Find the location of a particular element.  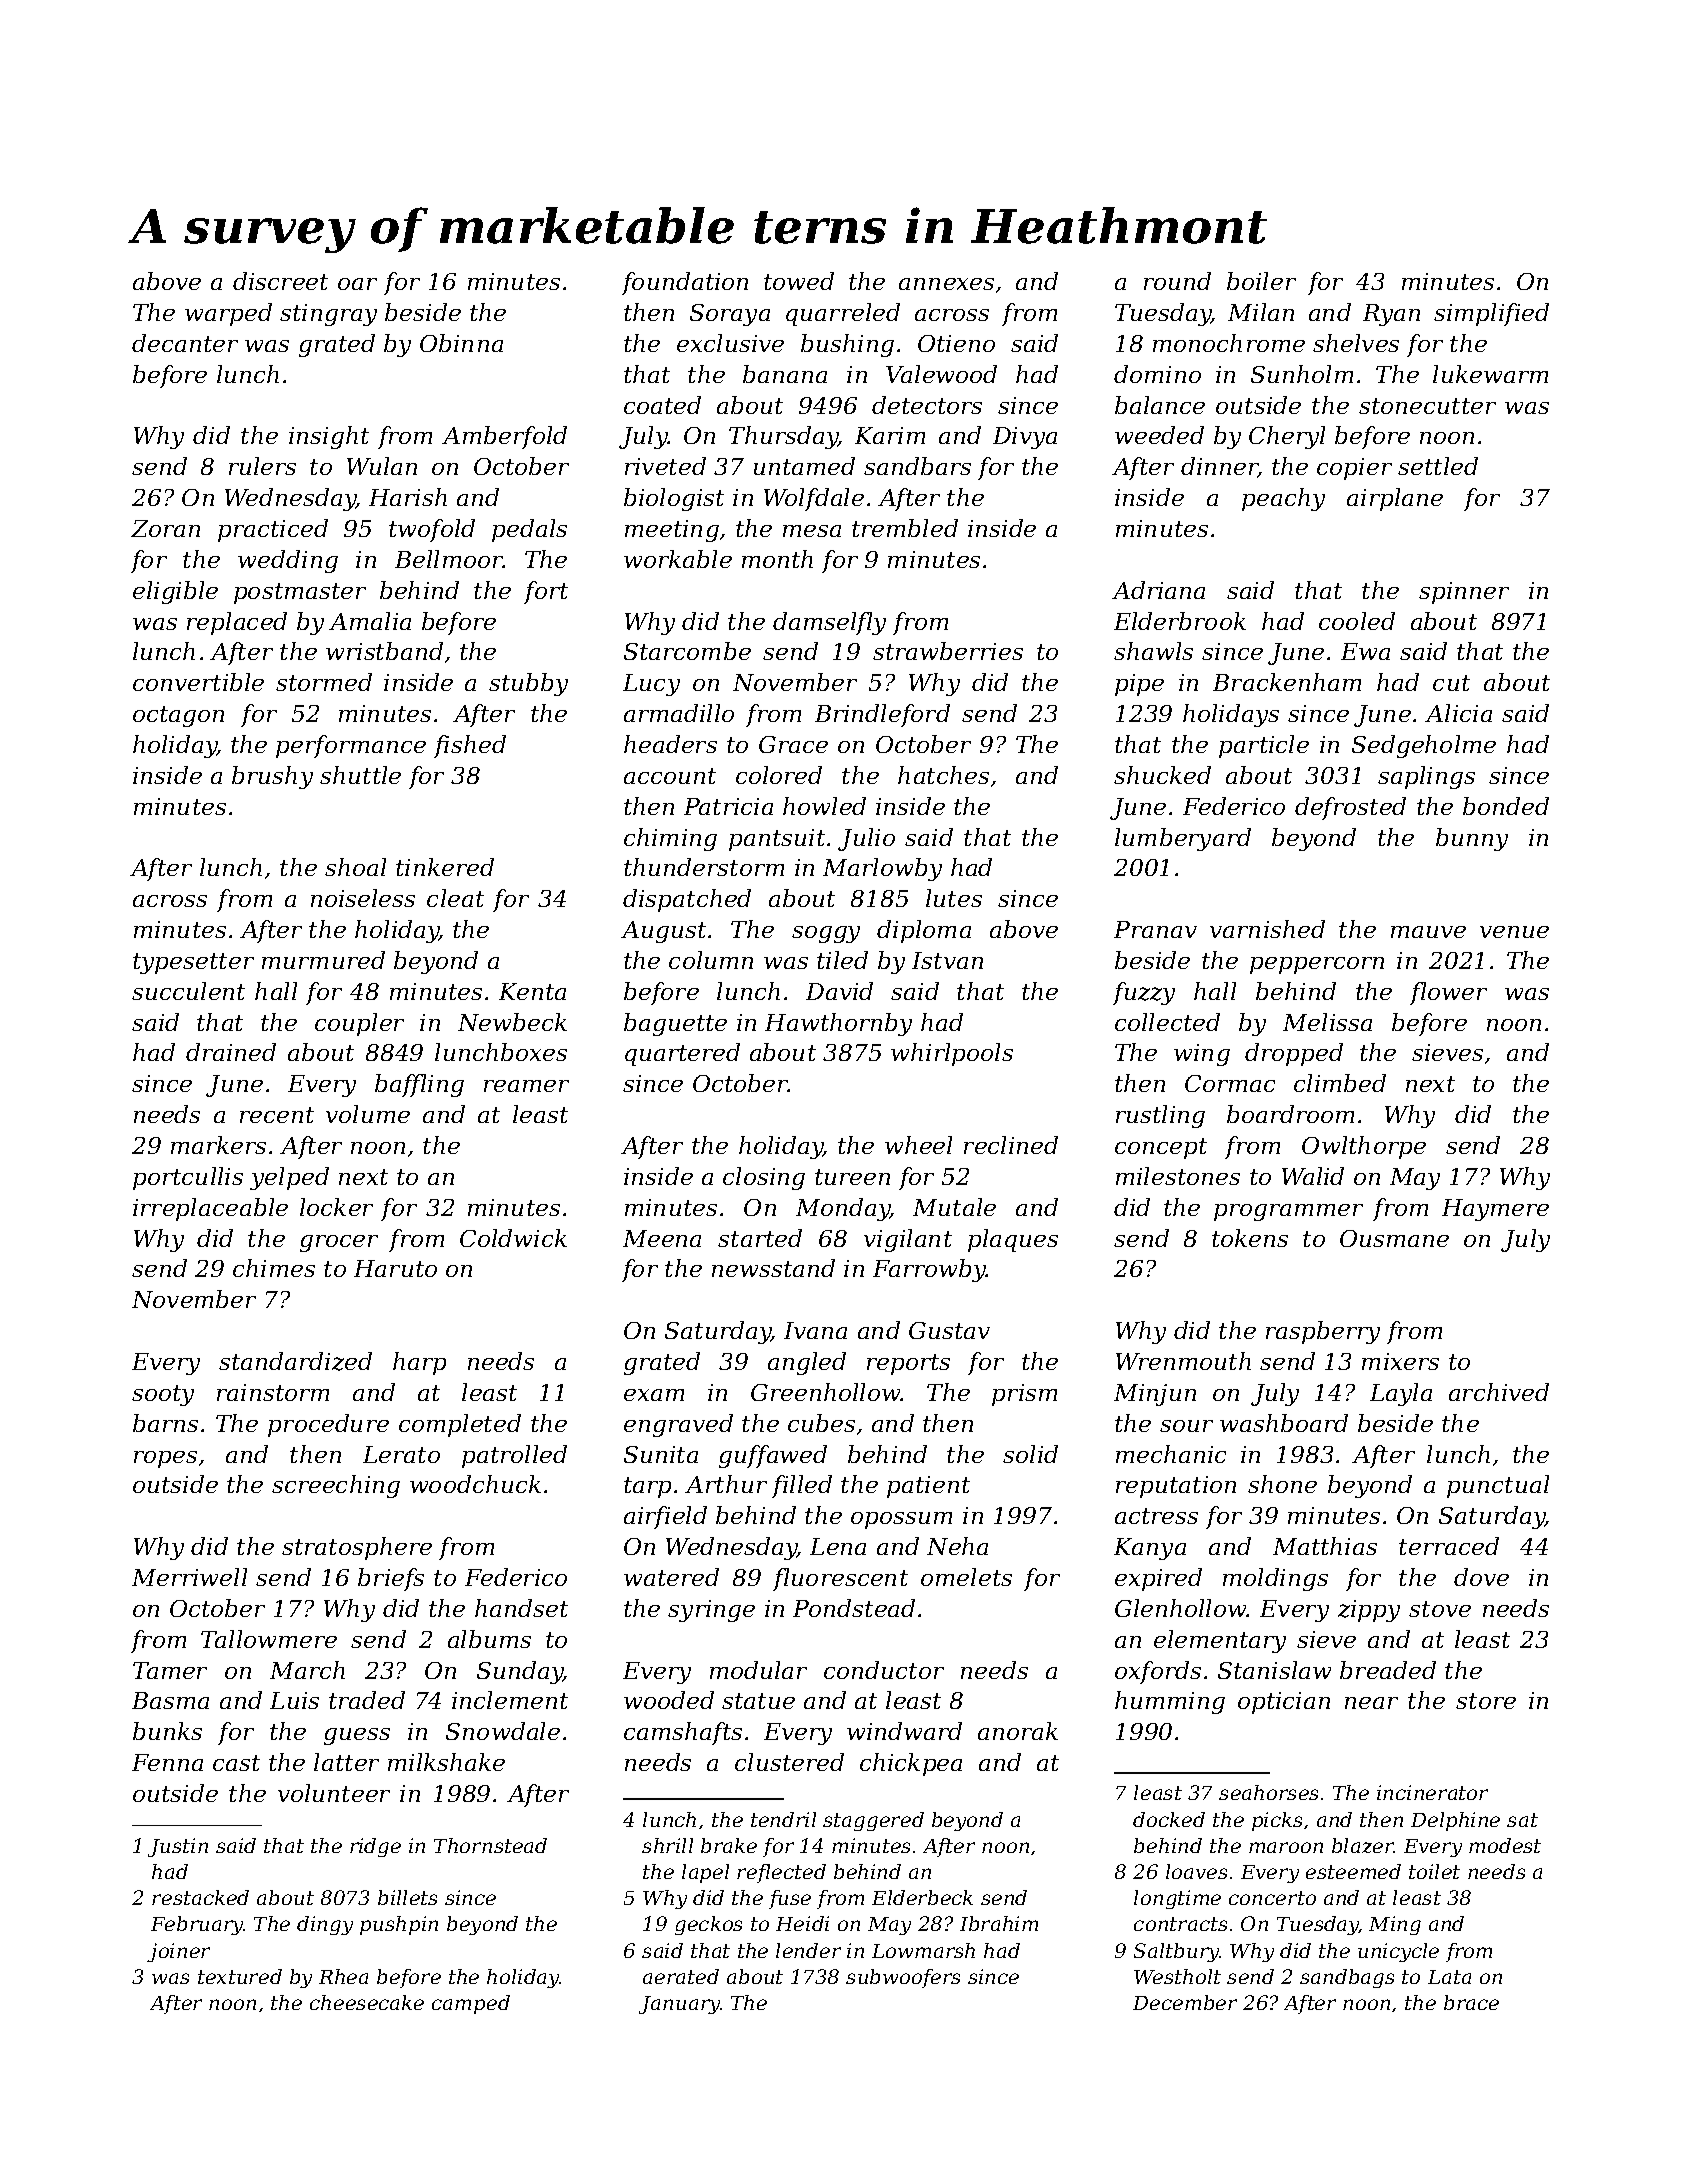

tureen is located at coordinates (852, 1177).
